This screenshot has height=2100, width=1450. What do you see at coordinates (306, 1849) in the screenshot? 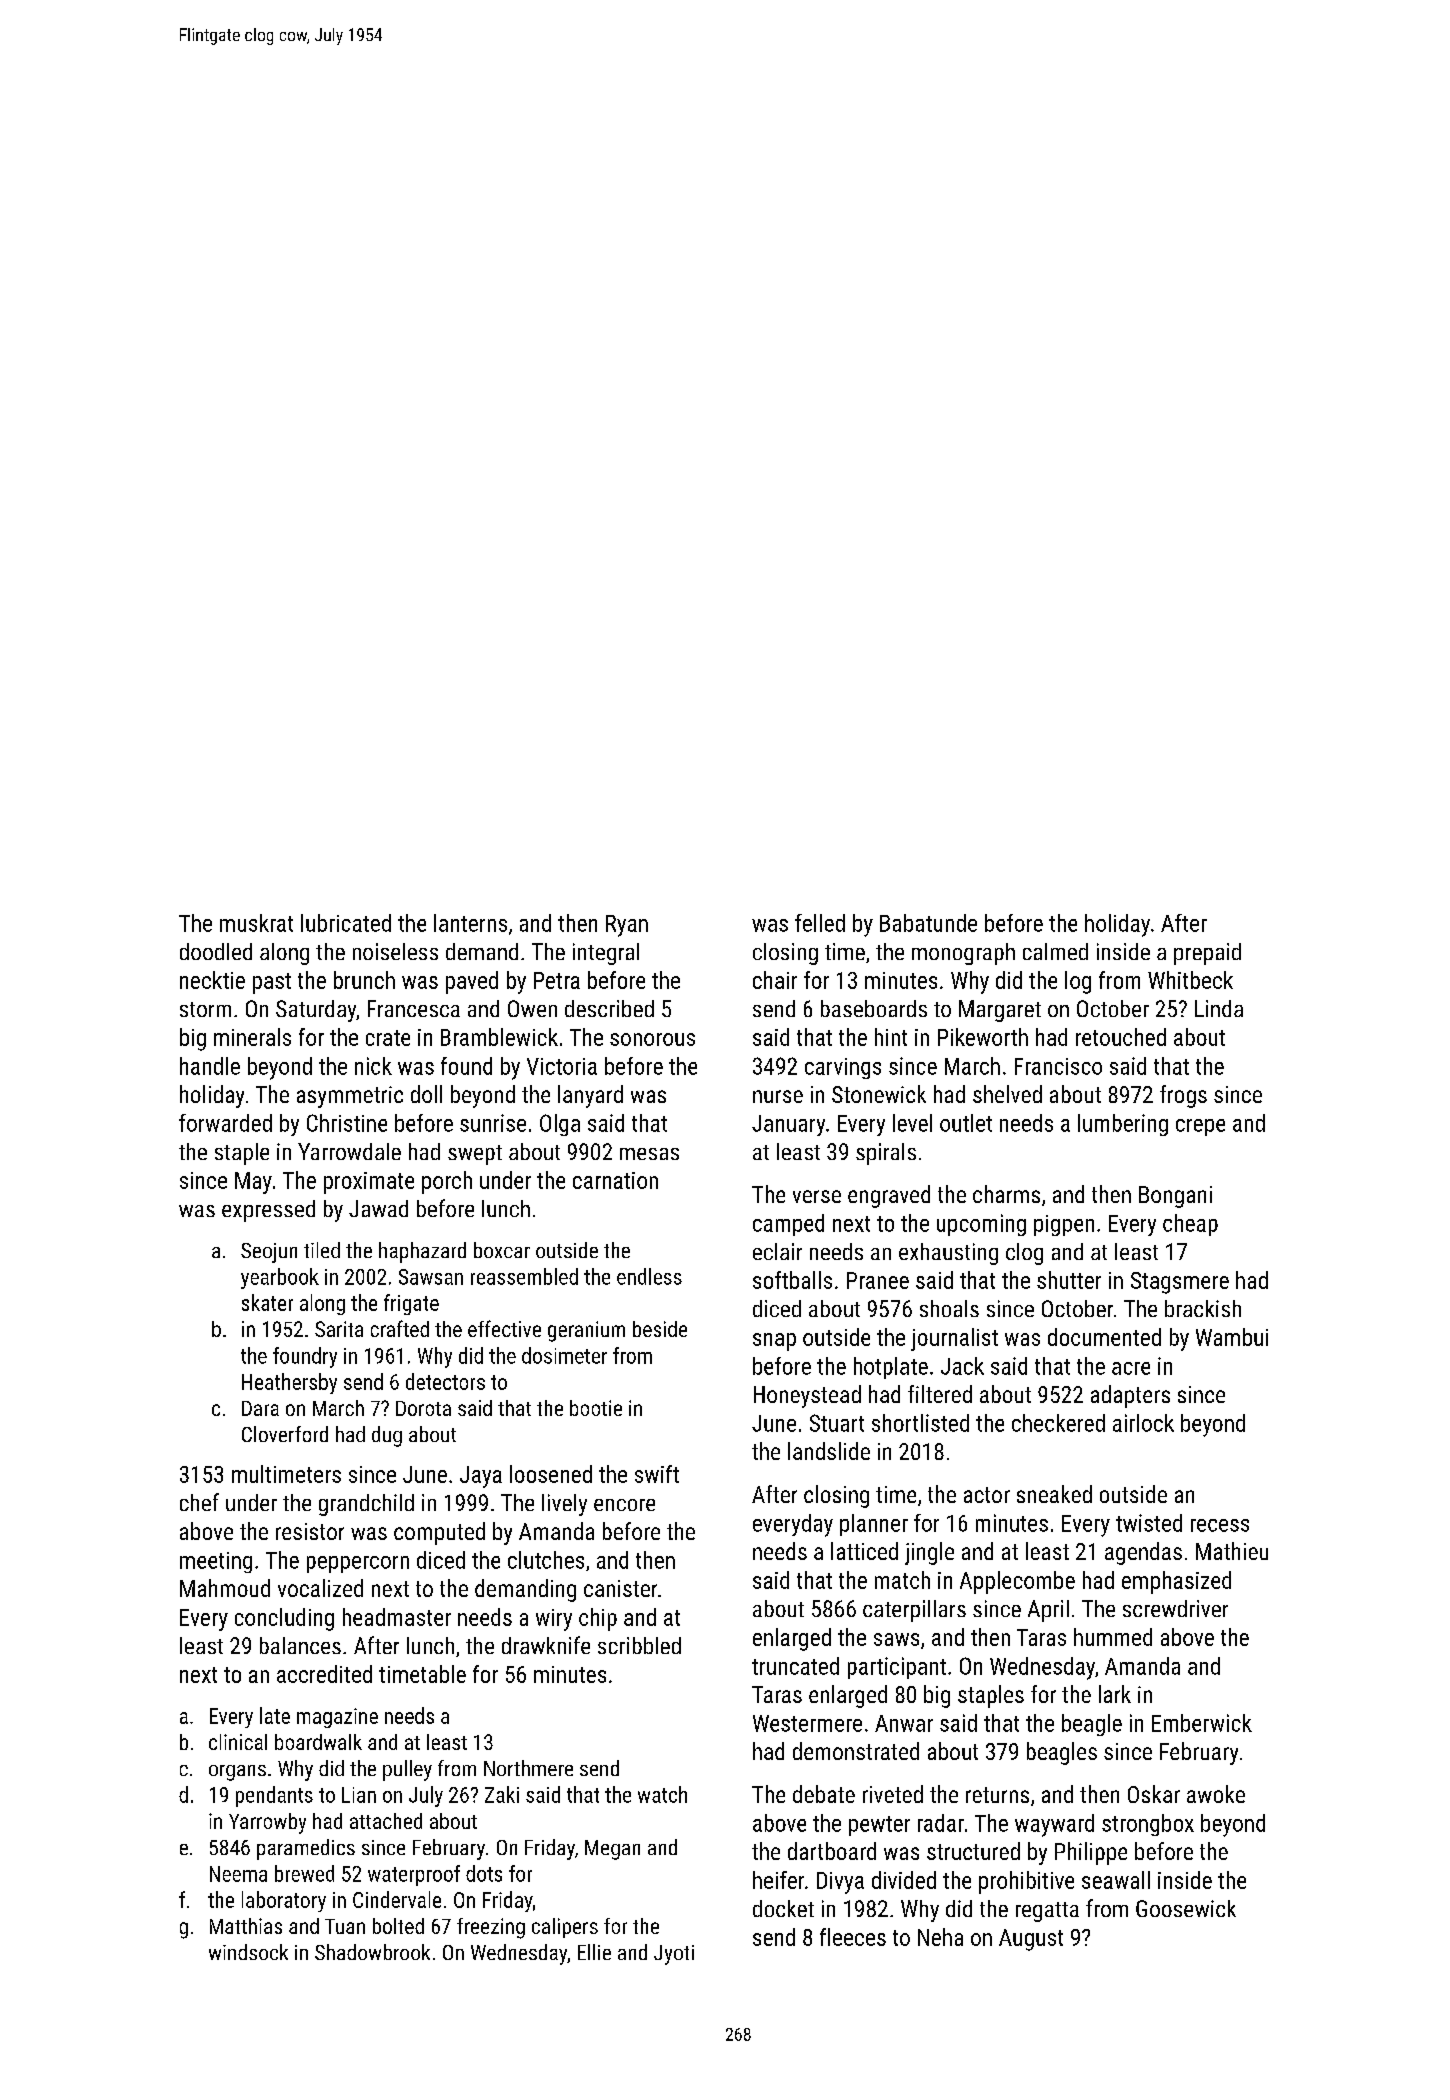
I see `paramedics` at bounding box center [306, 1849].
